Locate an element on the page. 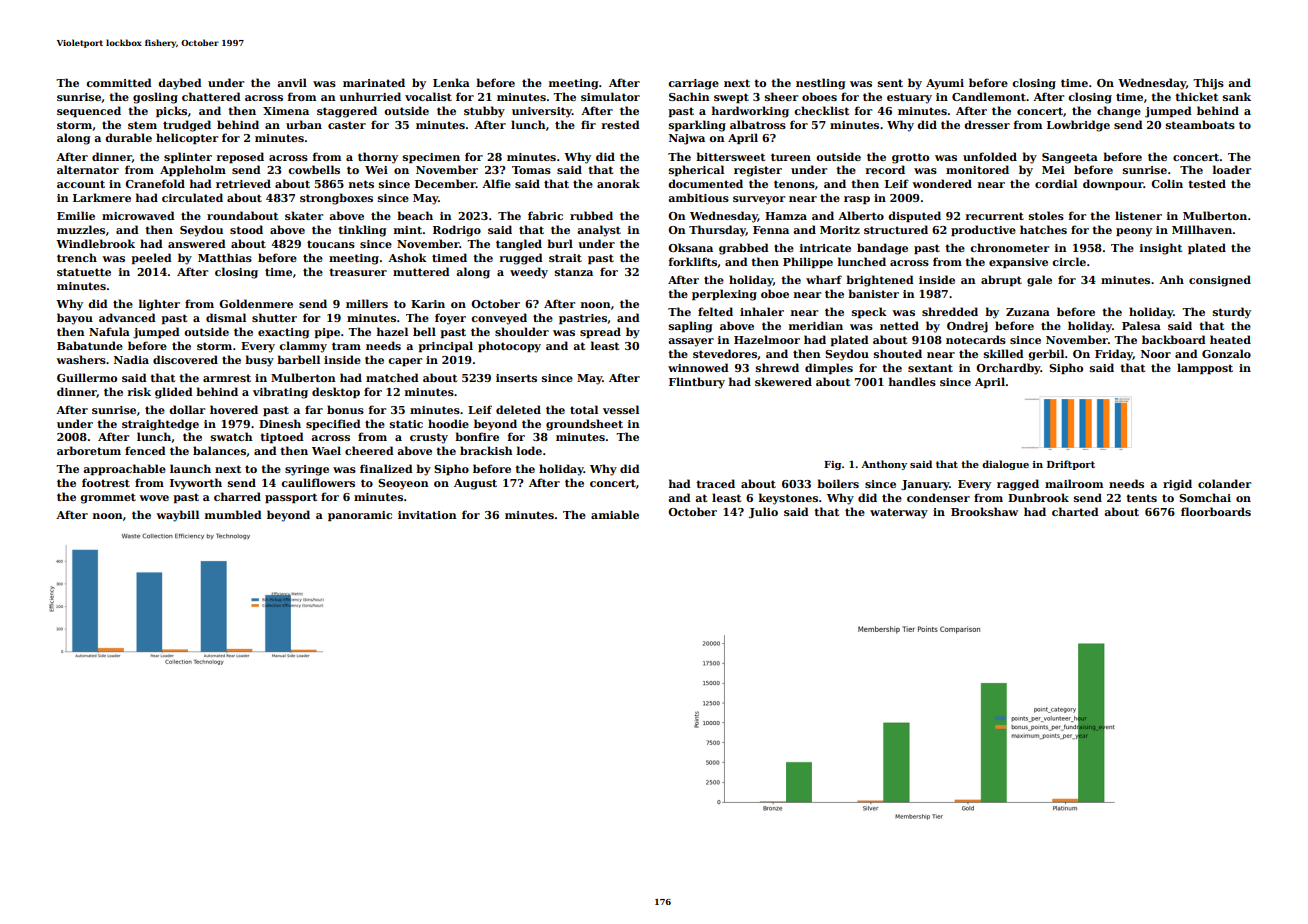 This image has width=1308, height=924. Anh is located at coordinates (1171, 279).
